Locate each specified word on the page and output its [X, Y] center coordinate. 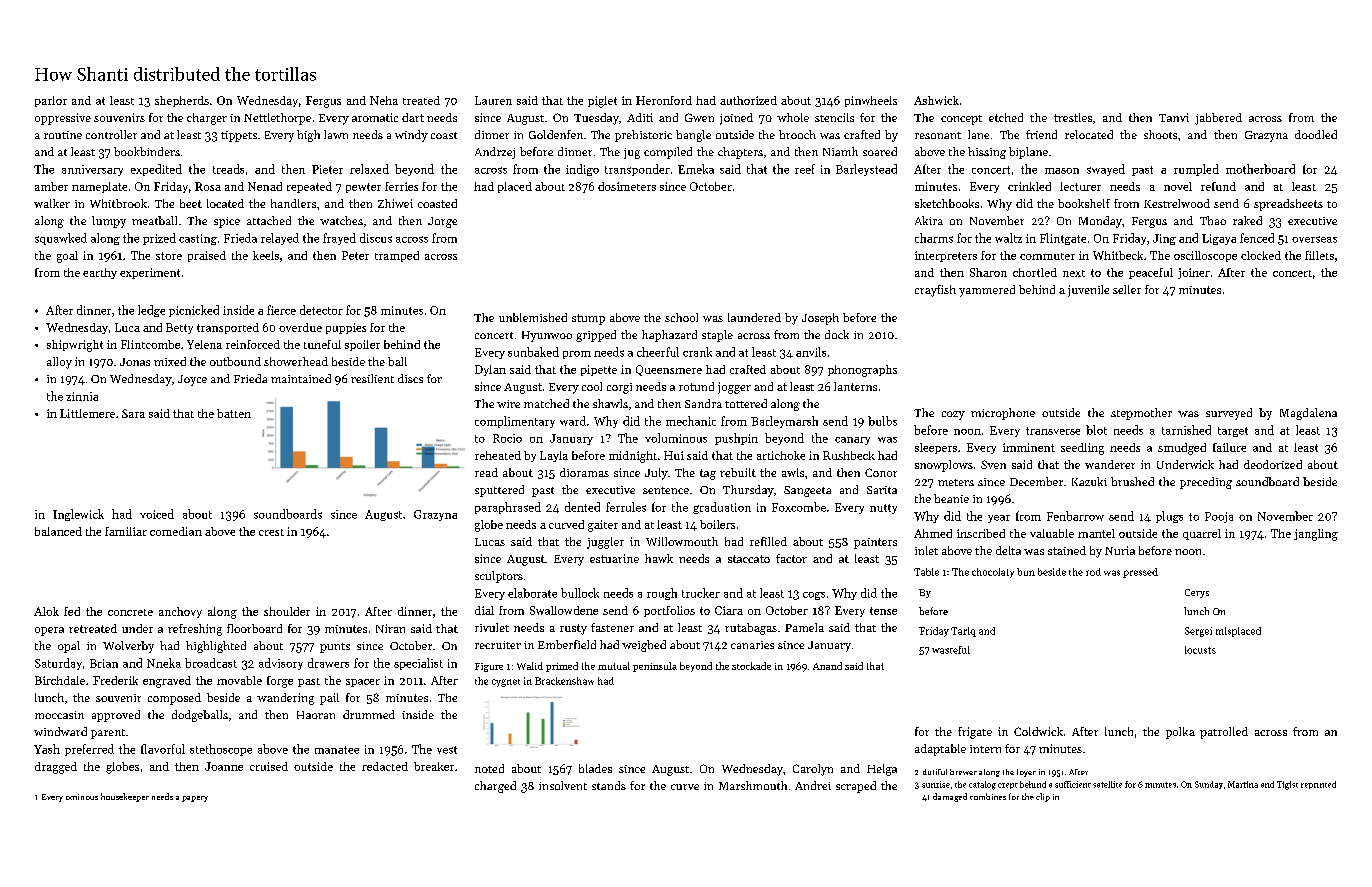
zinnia [82, 396]
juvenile [1088, 291]
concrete [130, 612]
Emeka [696, 169]
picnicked [194, 311]
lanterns [855, 386]
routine [63, 135]
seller [1127, 289]
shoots [1160, 134]
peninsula [655, 667]
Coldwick [1038, 731]
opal [69, 647]
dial [484, 610]
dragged [56, 768]
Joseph [820, 319]
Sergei [1198, 632]
